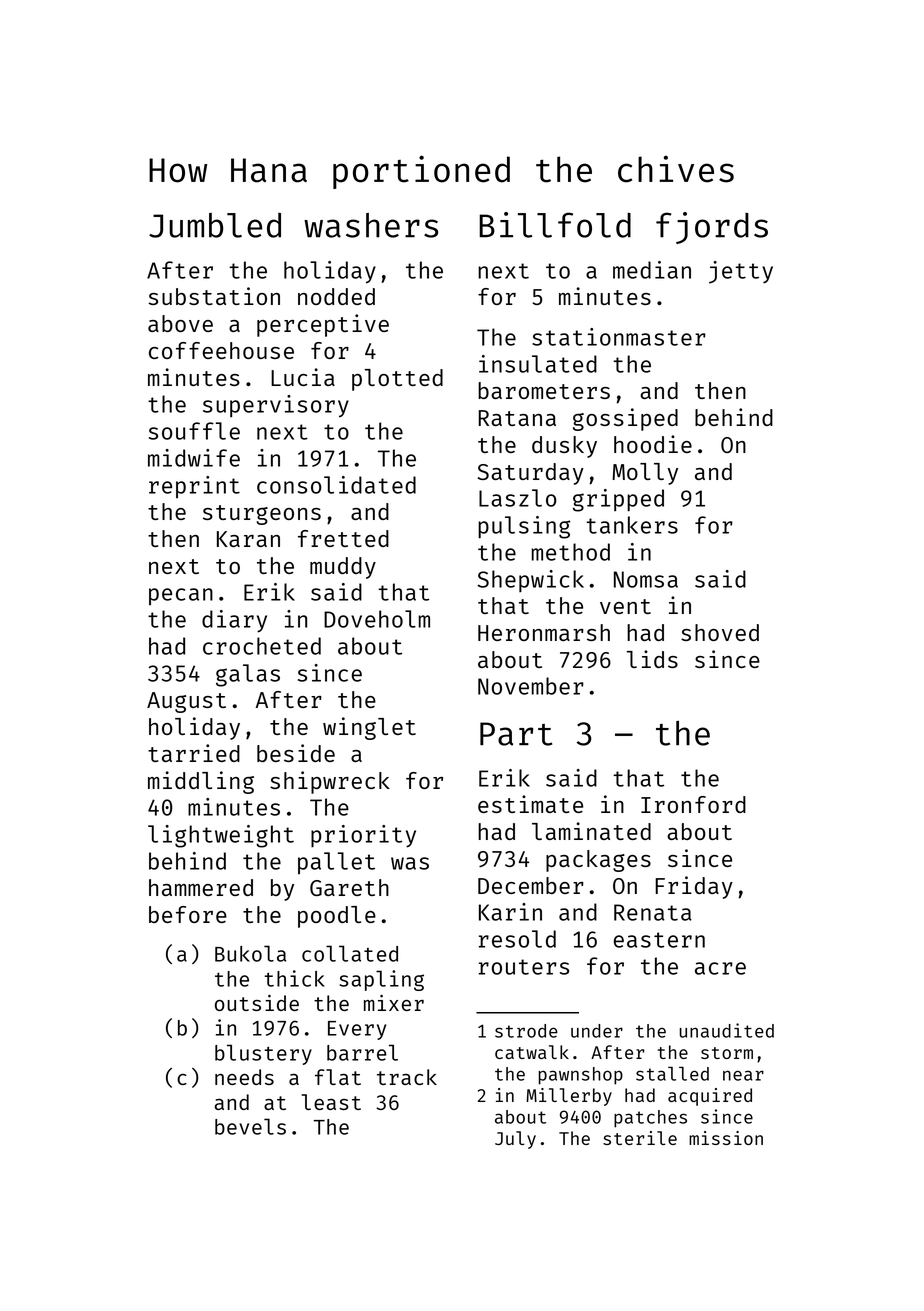 The height and width of the document is (1311, 924). Describe the element at coordinates (515, 1140) in the document. I see `July` at that location.
